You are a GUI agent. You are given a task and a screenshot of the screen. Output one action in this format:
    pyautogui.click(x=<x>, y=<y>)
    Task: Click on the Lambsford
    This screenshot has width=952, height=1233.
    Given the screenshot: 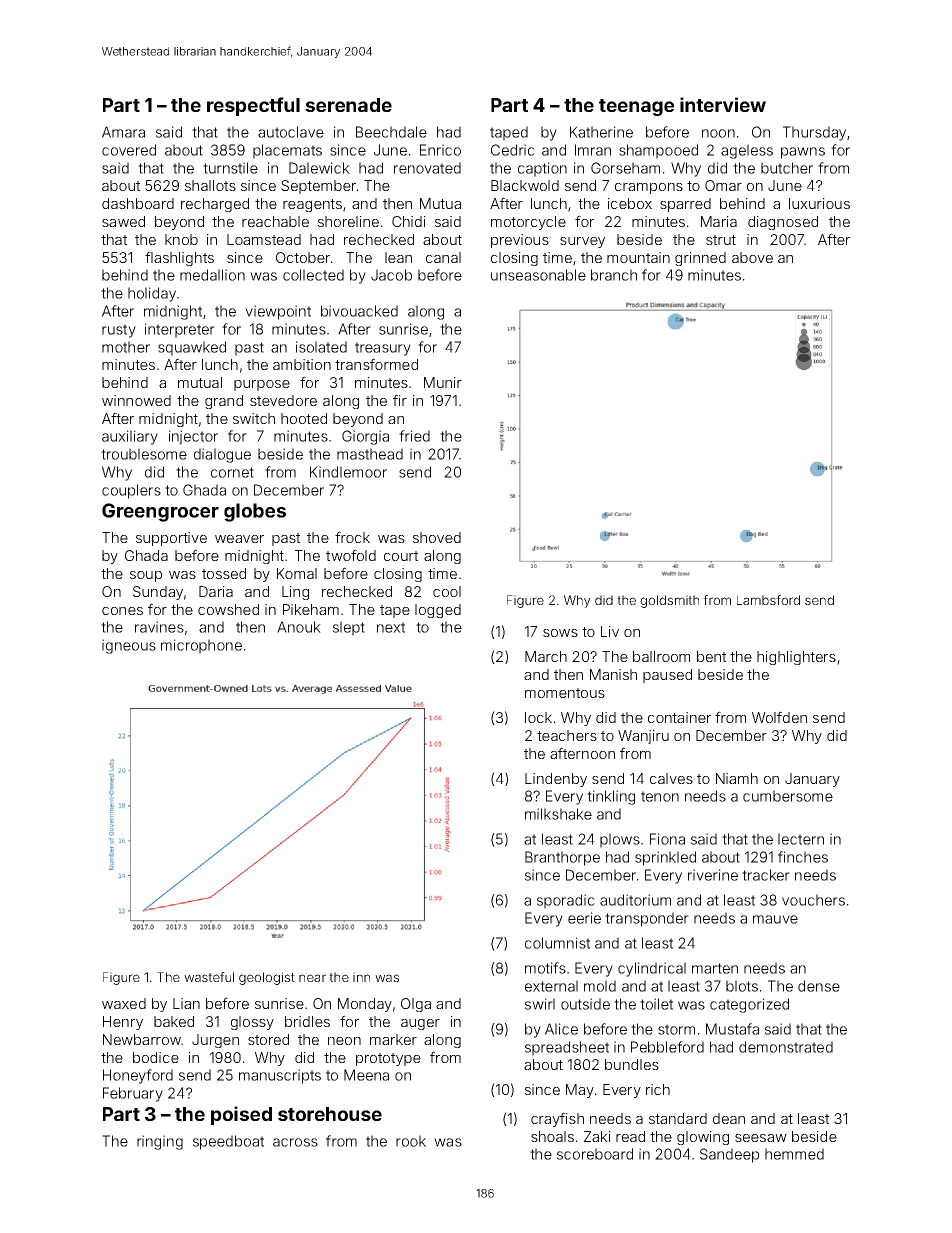 What is the action you would take?
    pyautogui.click(x=768, y=600)
